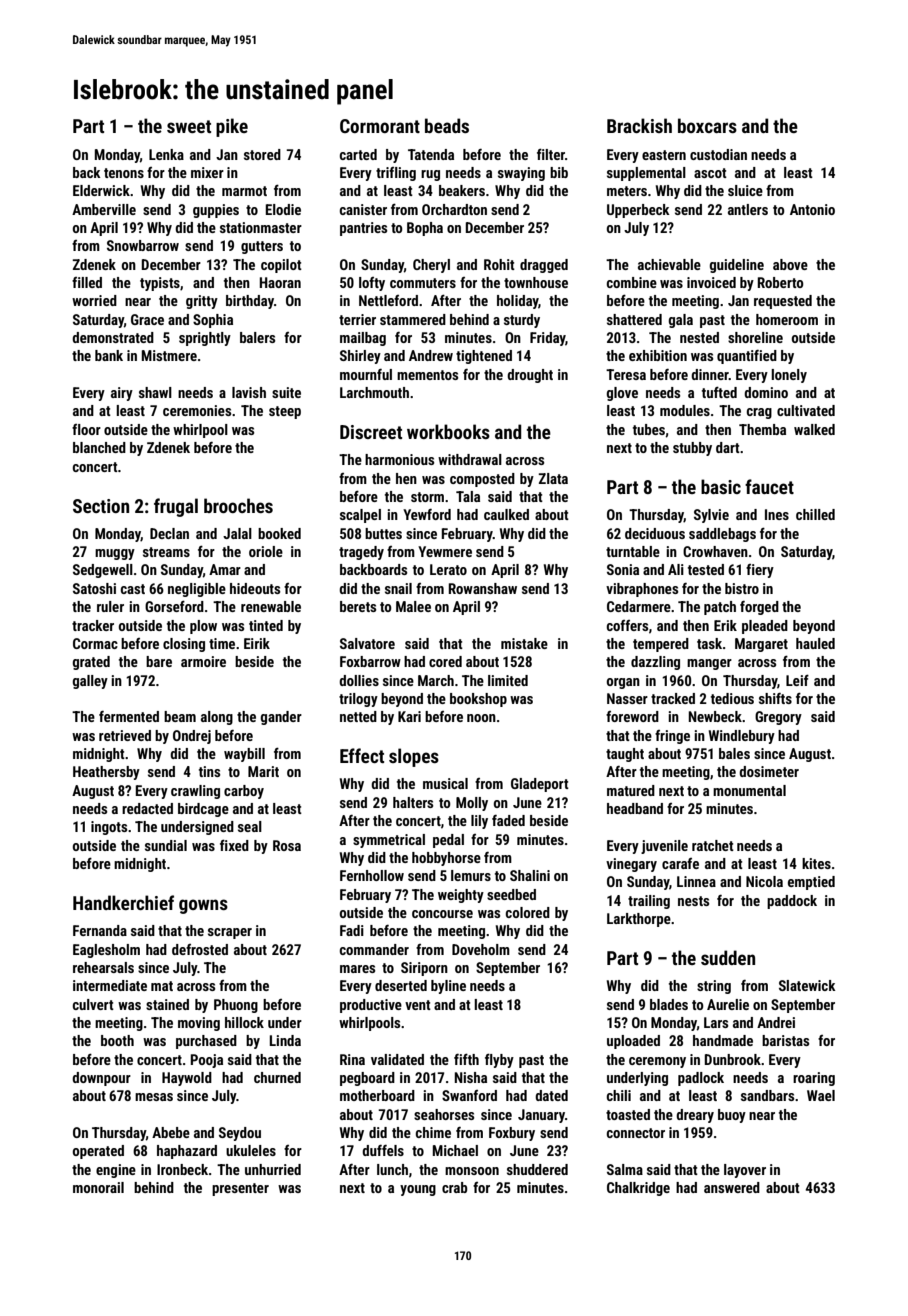 The width and height of the screenshot is (908, 1316). What do you see at coordinates (372, 875) in the screenshot?
I see `Fernhollow` at bounding box center [372, 875].
